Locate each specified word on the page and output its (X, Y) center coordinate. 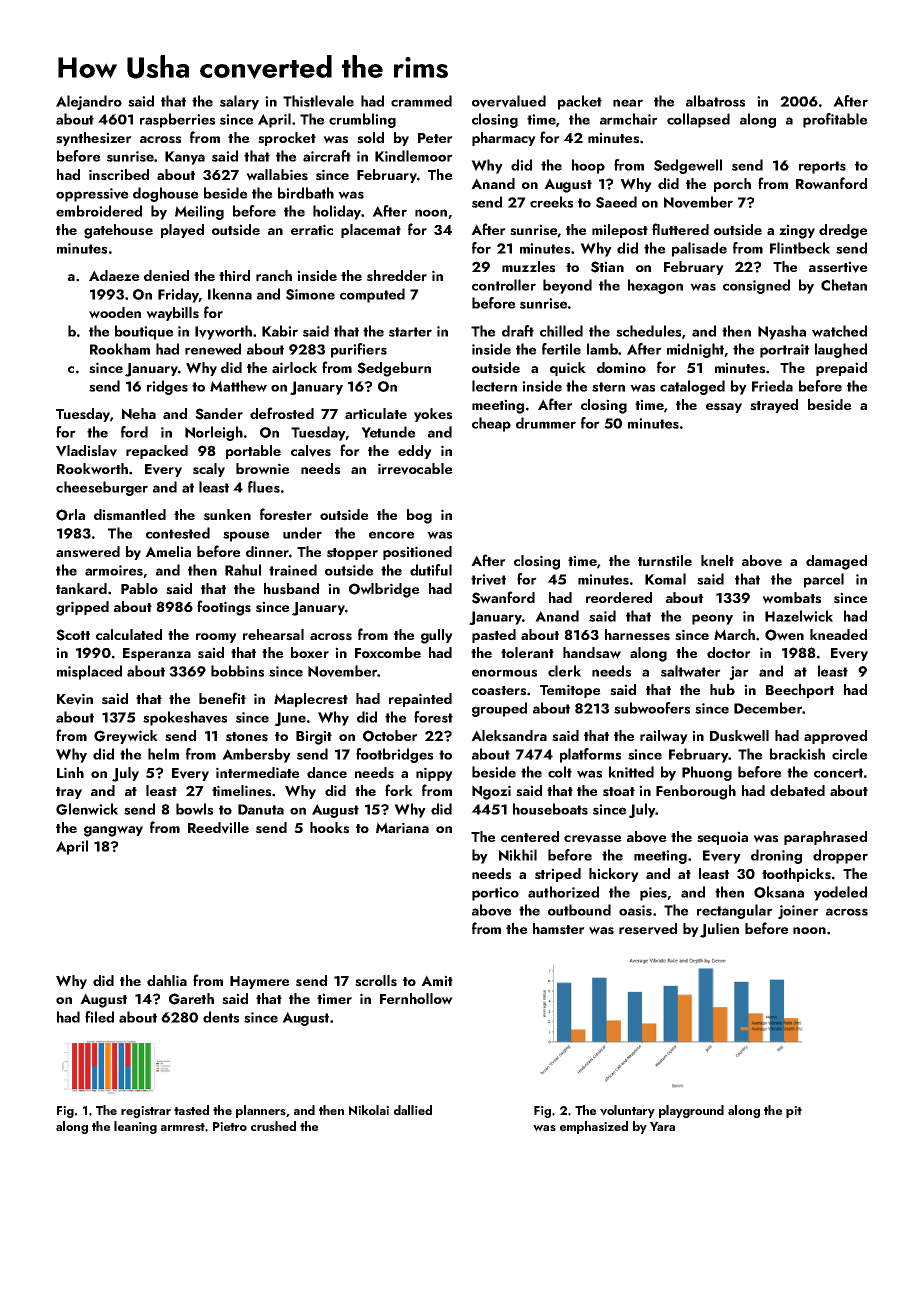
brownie (263, 469)
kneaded (838, 634)
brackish (797, 754)
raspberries (177, 120)
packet (580, 102)
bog (419, 516)
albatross (715, 101)
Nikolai (369, 1110)
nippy (434, 774)
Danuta (261, 809)
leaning (135, 1127)
